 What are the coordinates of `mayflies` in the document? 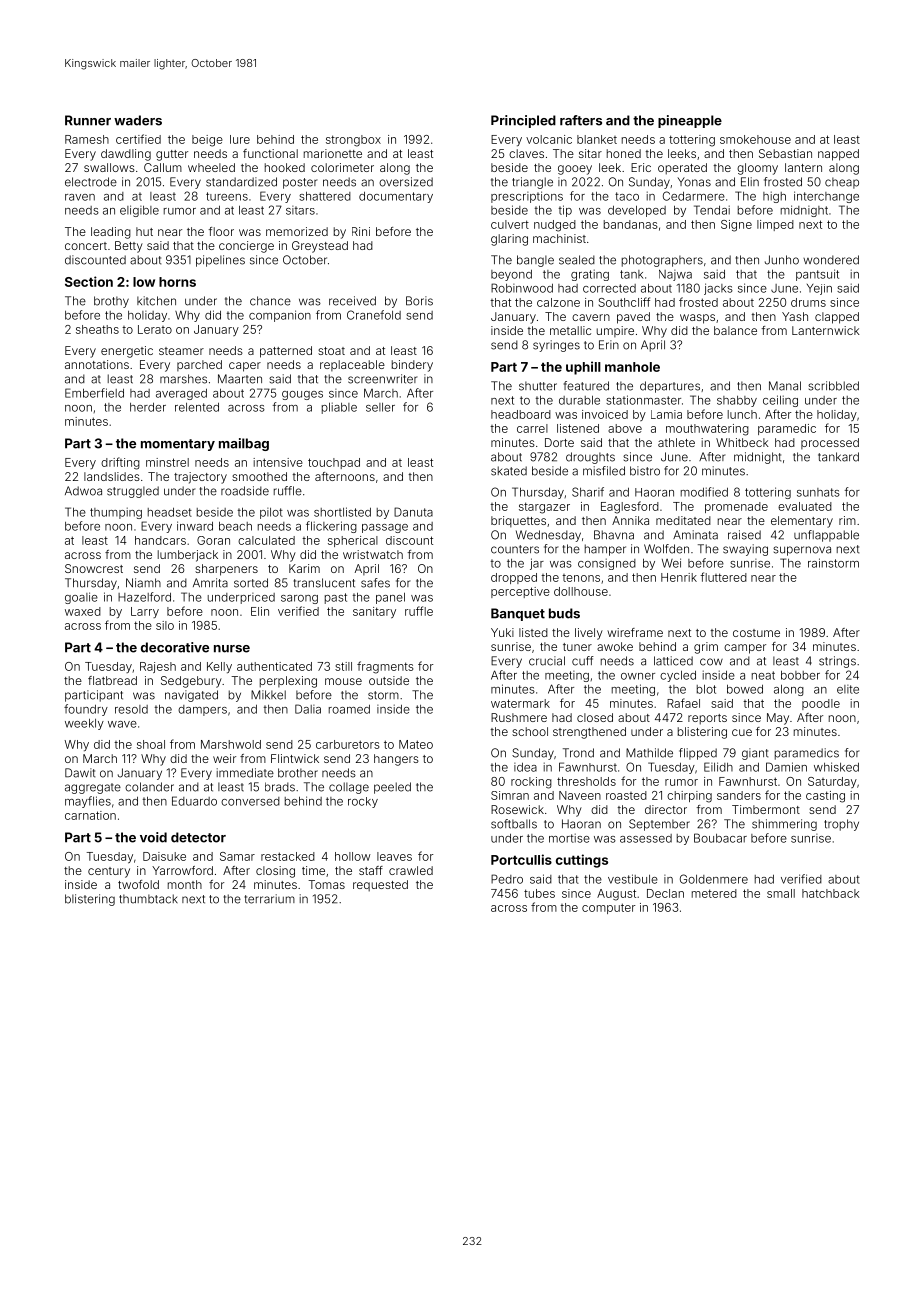 It's located at (88, 802).
